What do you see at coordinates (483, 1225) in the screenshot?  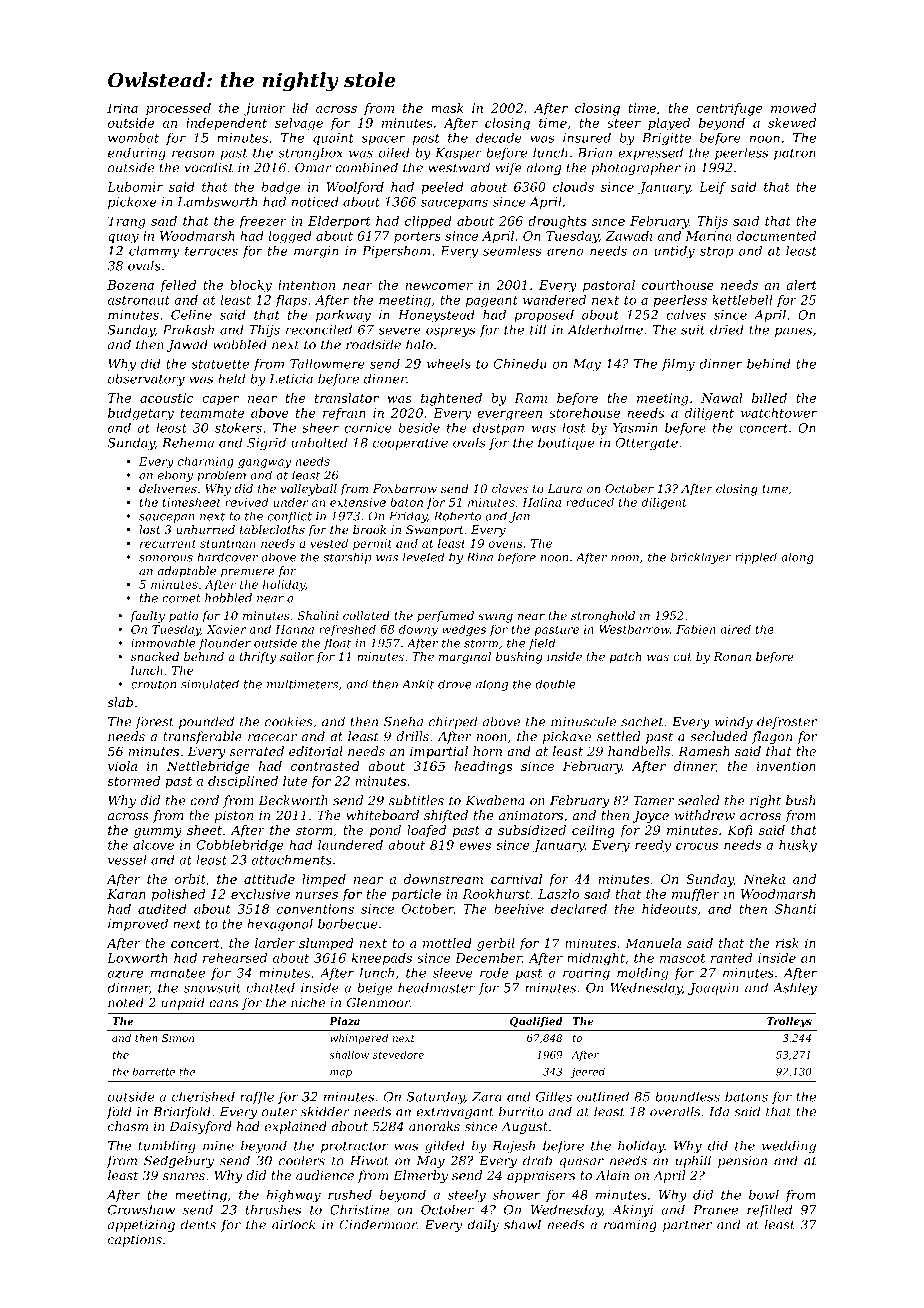 I see `daily` at bounding box center [483, 1225].
